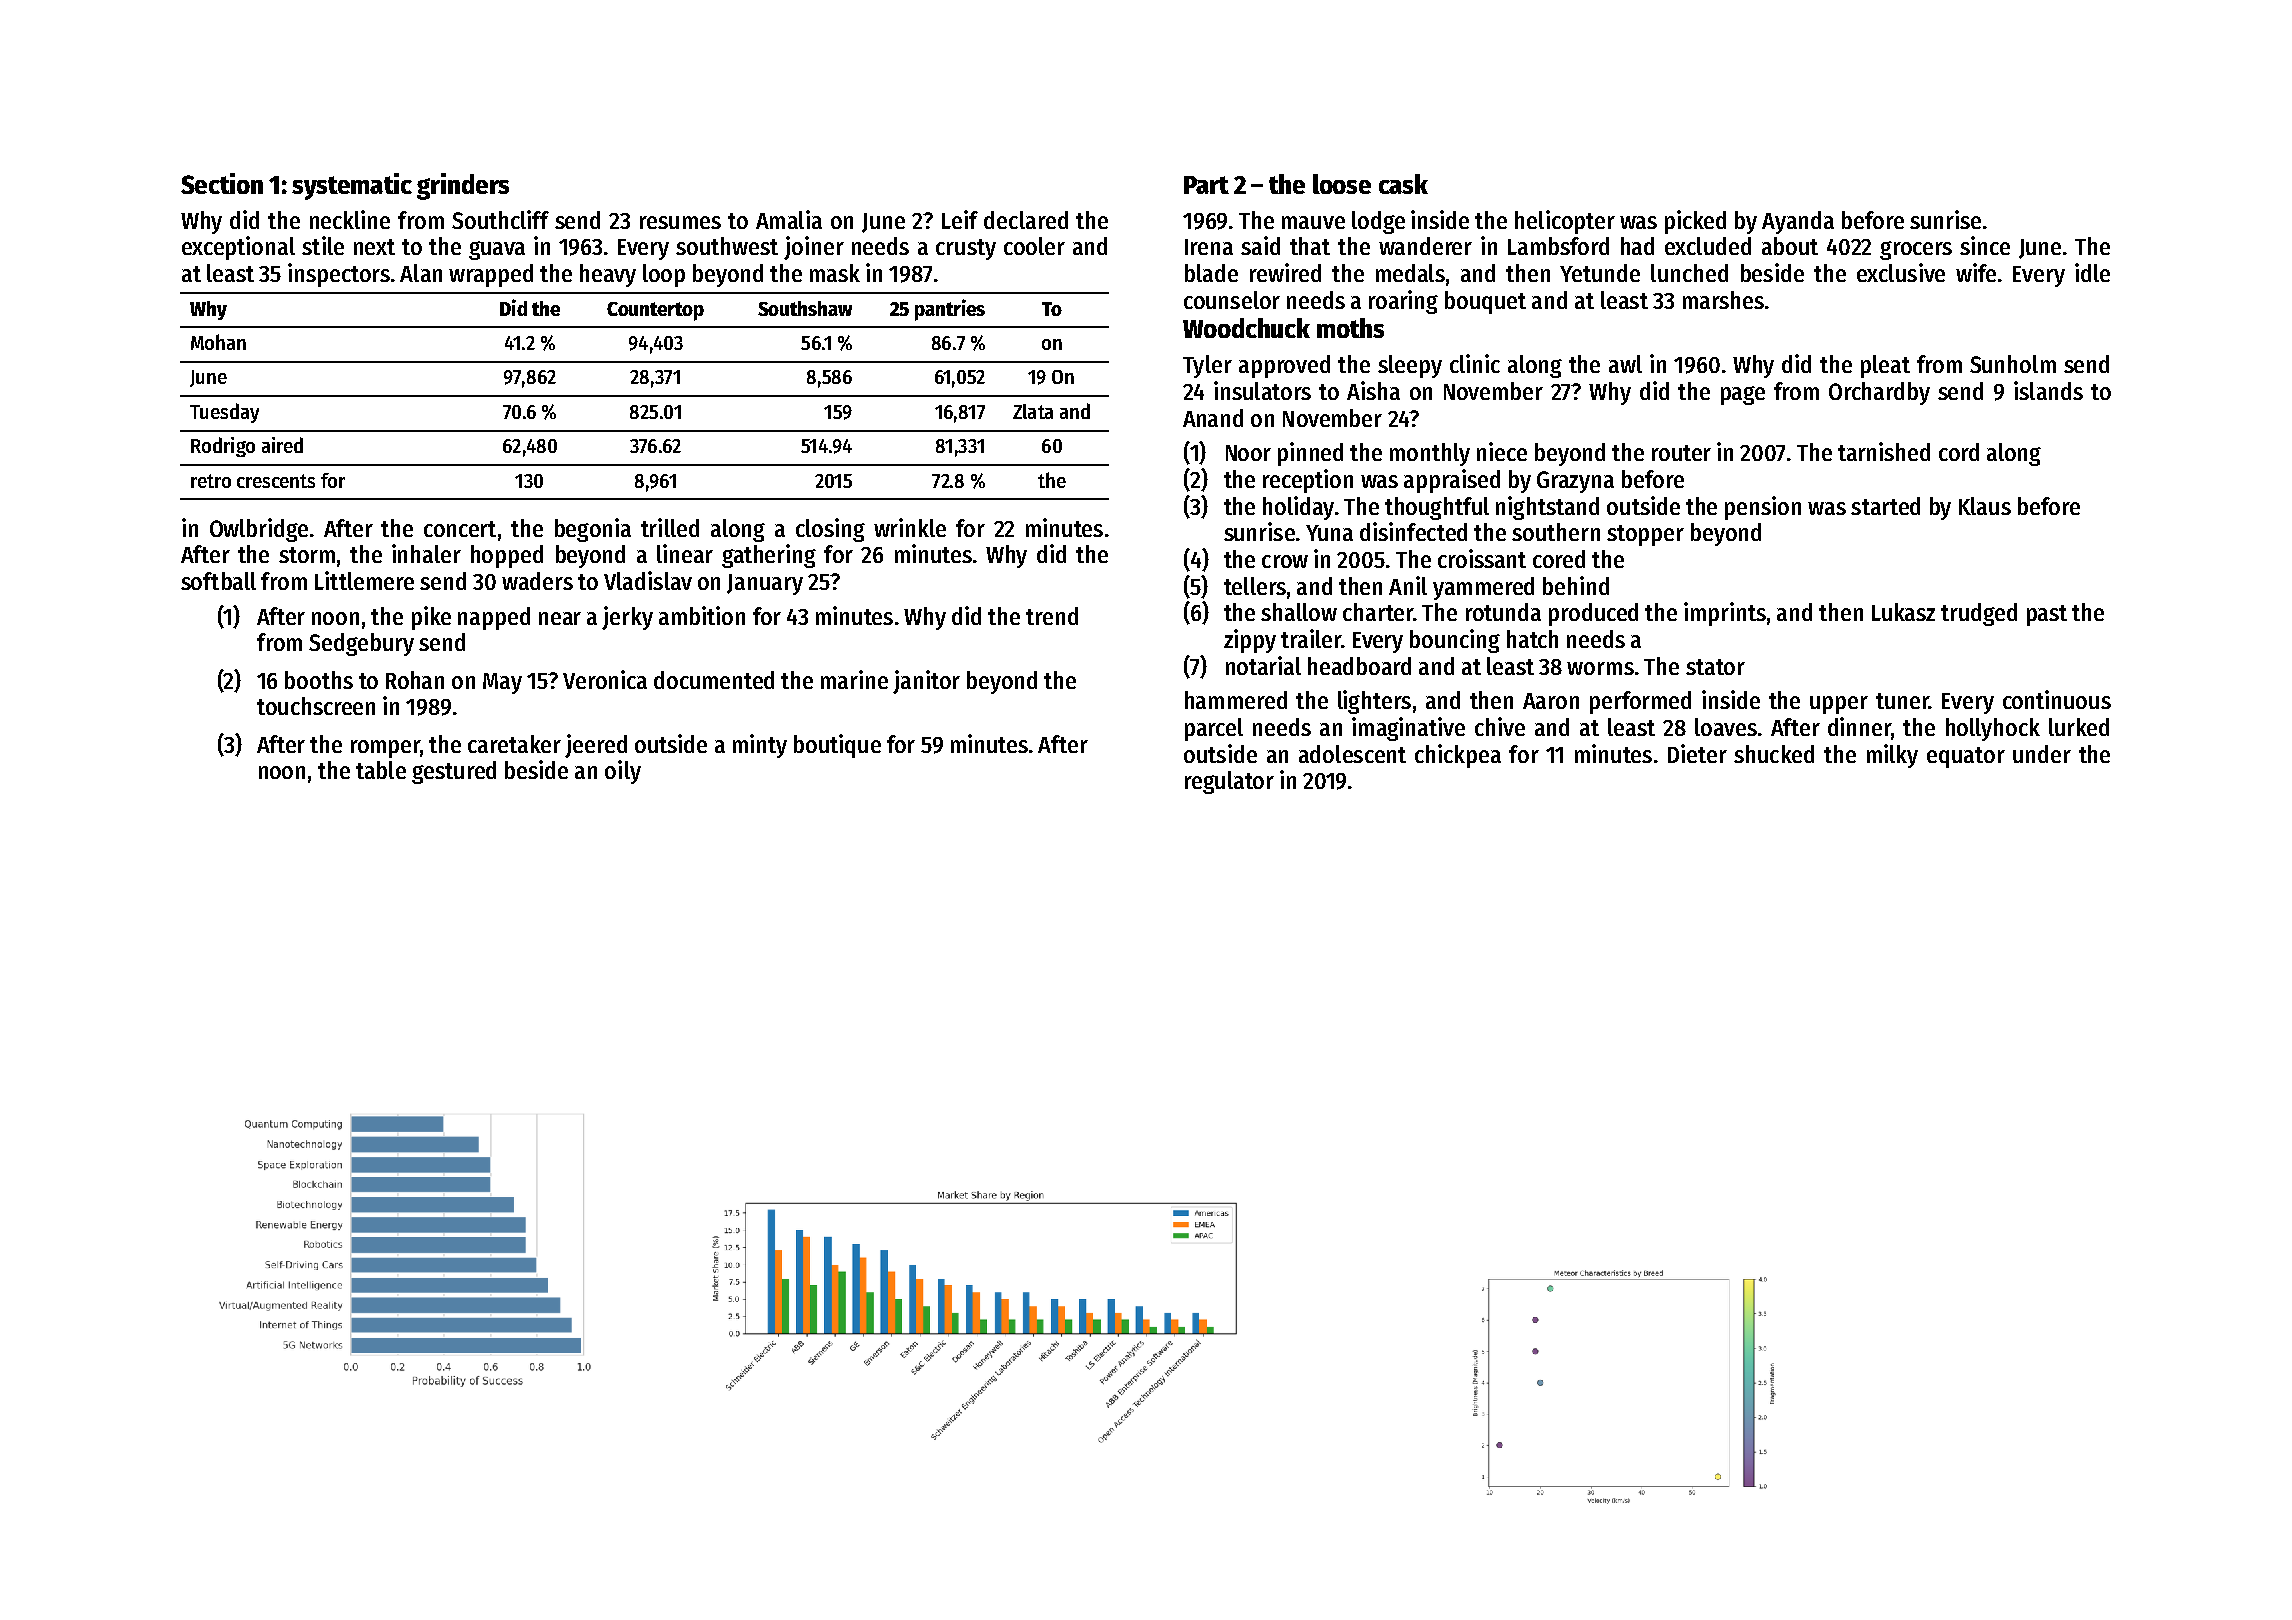 This screenshot has width=2292, height=1620. I want to click on Part, so click(1206, 185).
